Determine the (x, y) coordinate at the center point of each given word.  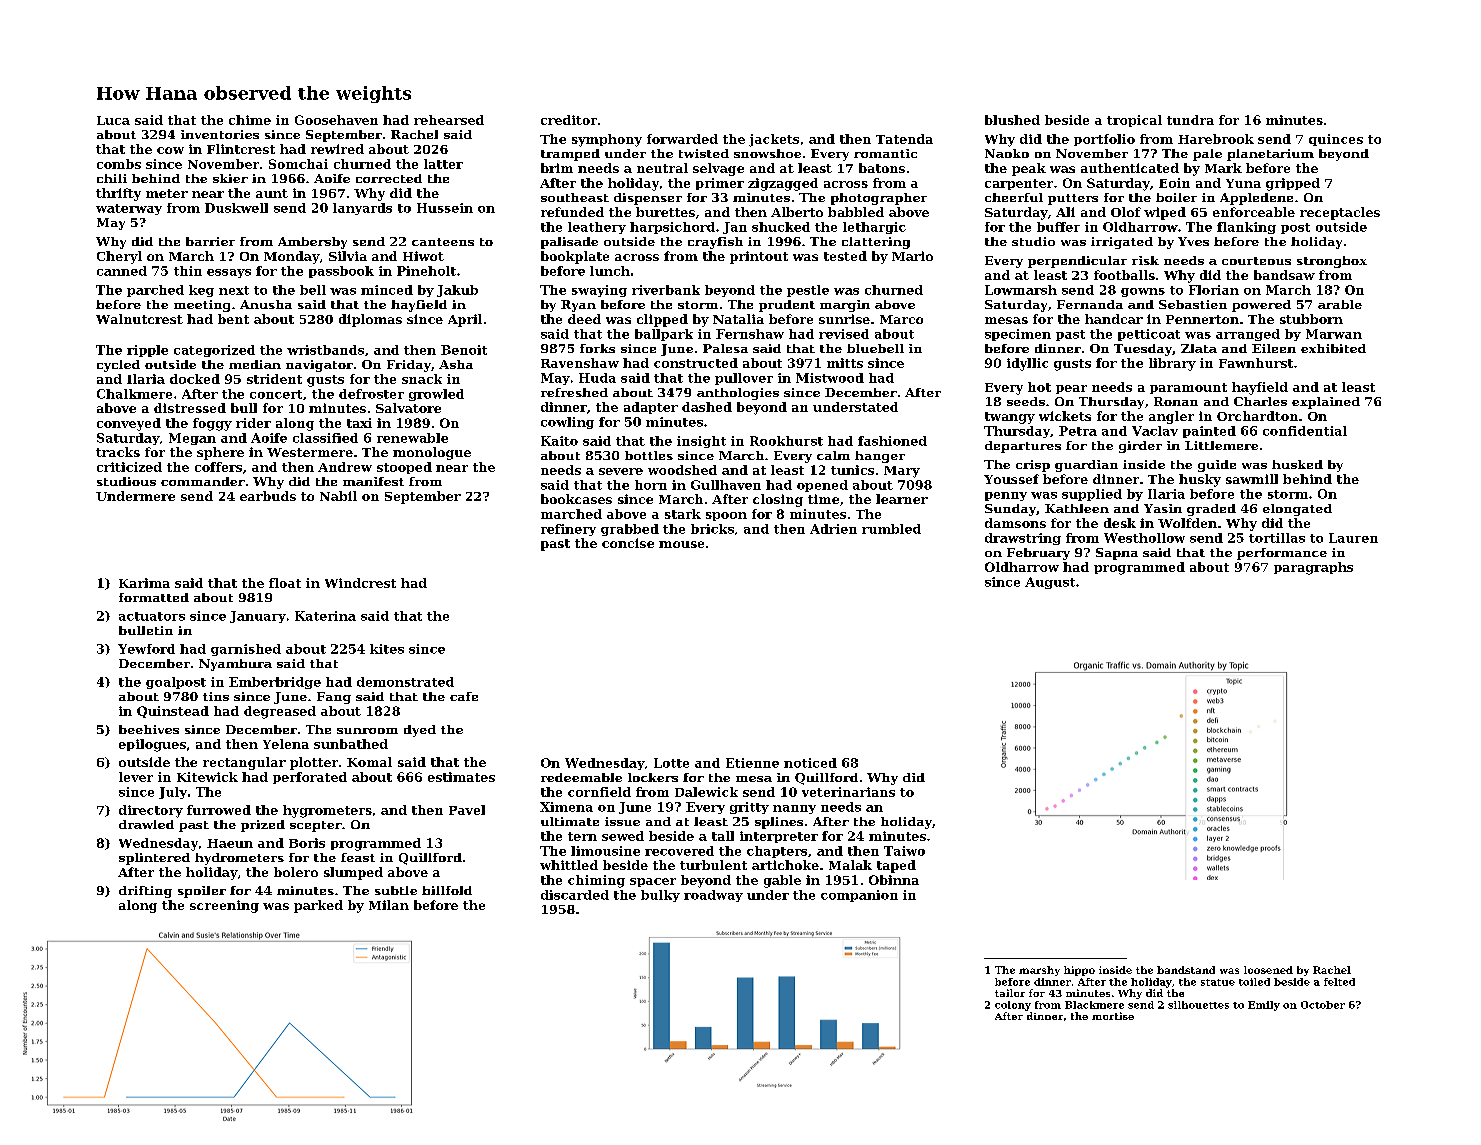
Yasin (1163, 508)
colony (1013, 1006)
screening (224, 906)
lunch (610, 271)
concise (628, 543)
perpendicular (1077, 262)
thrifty (118, 194)
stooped (404, 468)
